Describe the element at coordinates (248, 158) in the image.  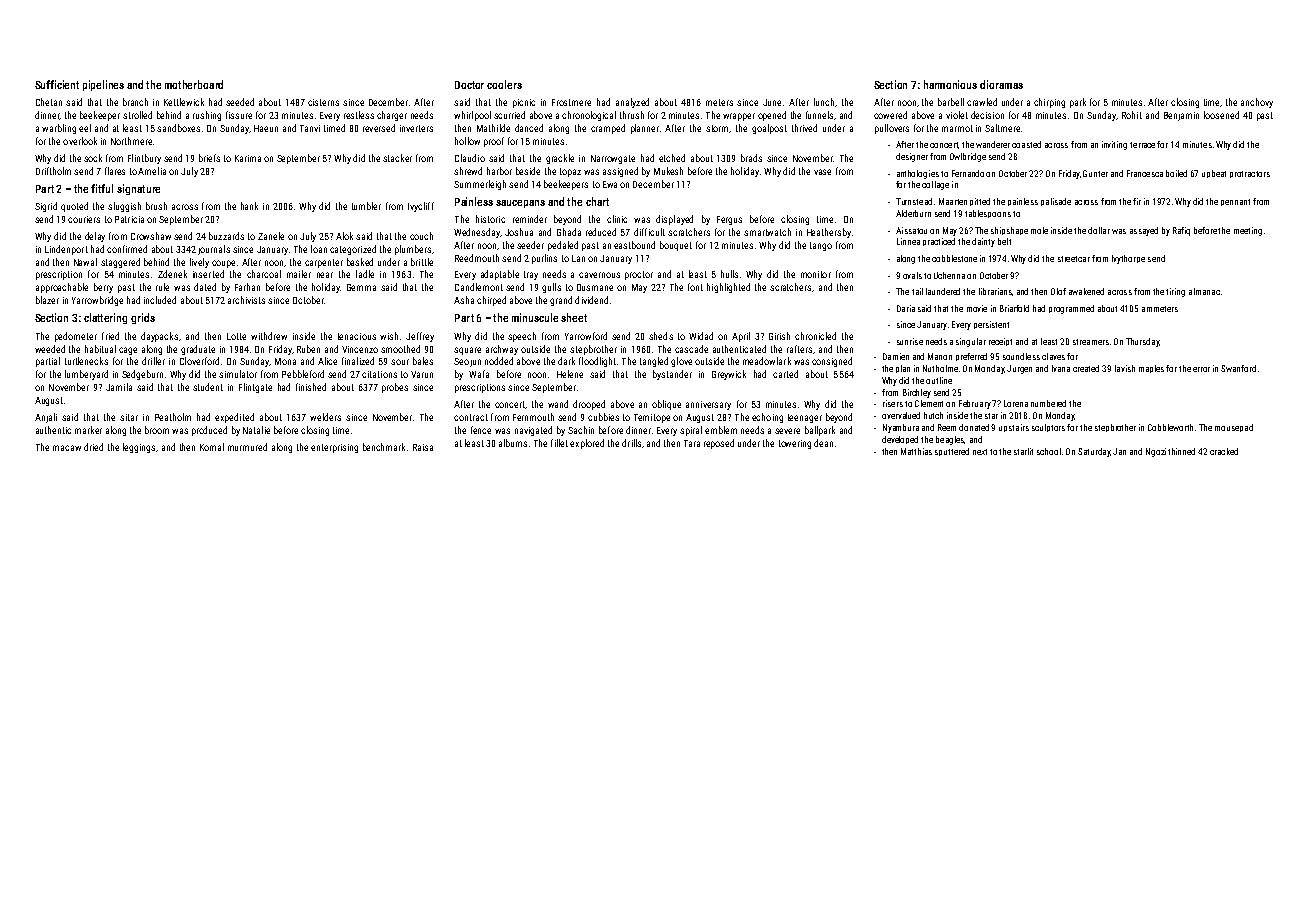
I see `Karima` at that location.
